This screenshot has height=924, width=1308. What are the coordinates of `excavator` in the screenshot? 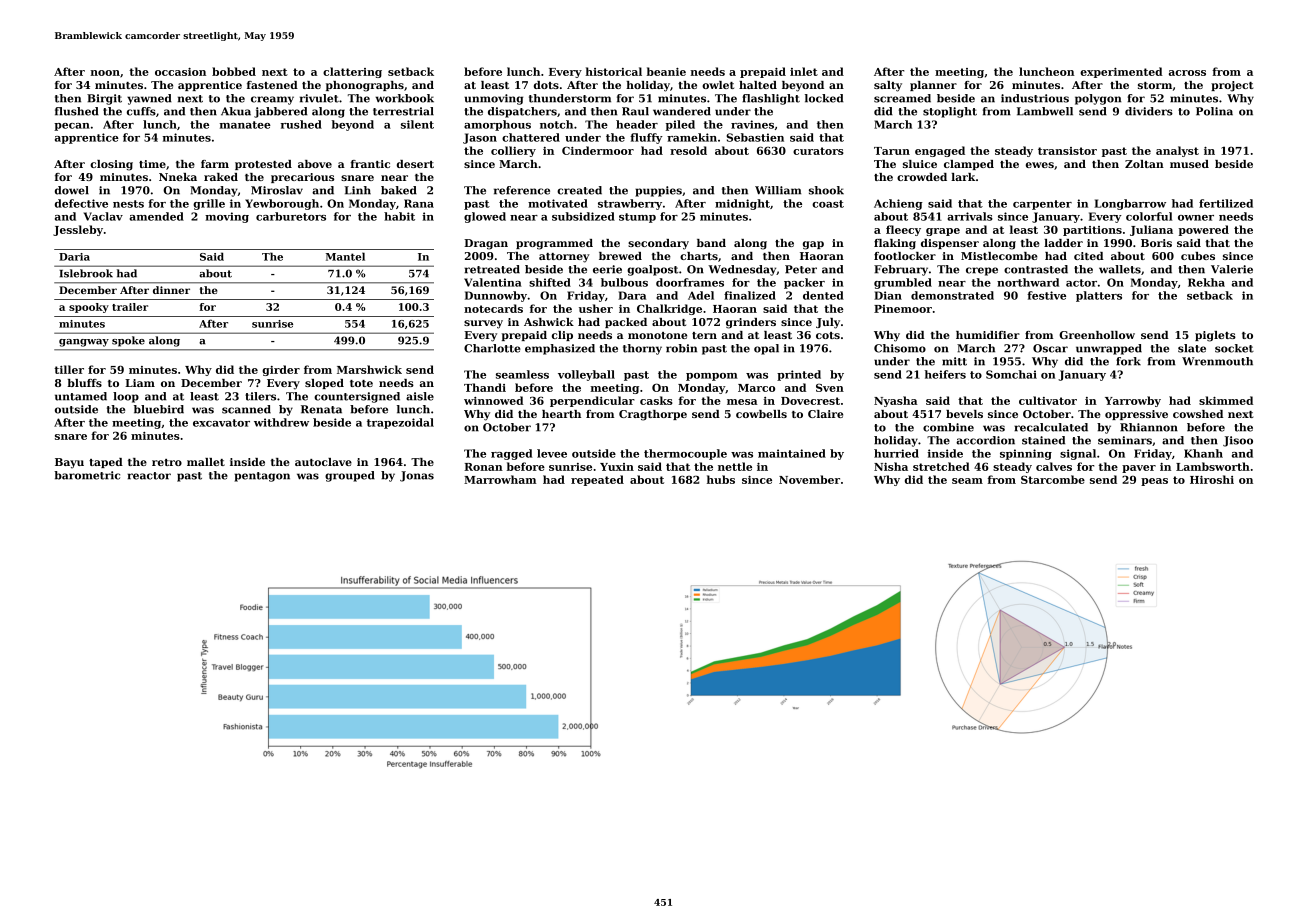 It's located at (221, 423).
